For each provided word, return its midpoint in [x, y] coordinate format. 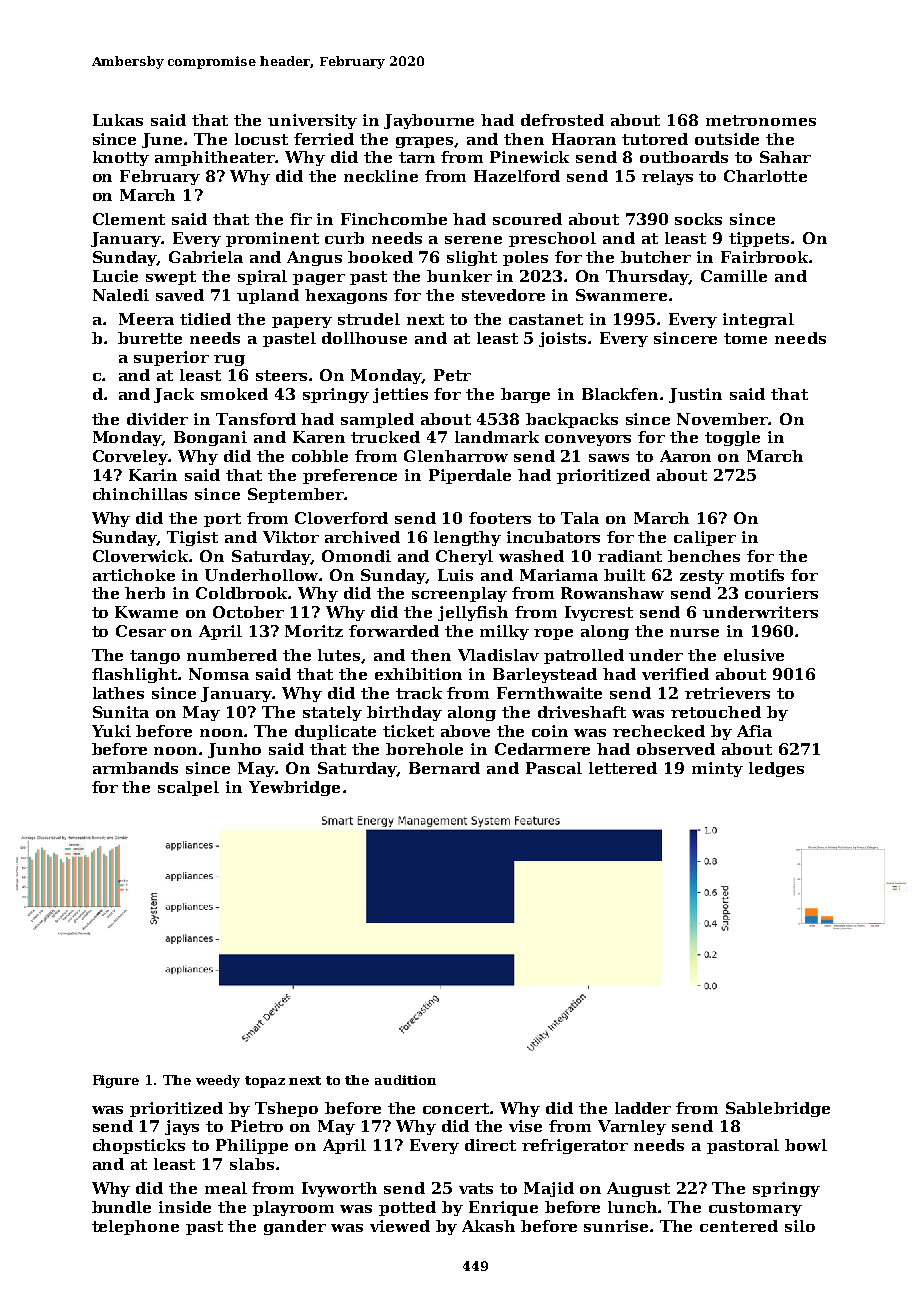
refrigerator [575, 1146]
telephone [135, 1227]
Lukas [118, 120]
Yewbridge [294, 788]
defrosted [562, 120]
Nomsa [219, 674]
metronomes [761, 120]
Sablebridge [778, 1109]
